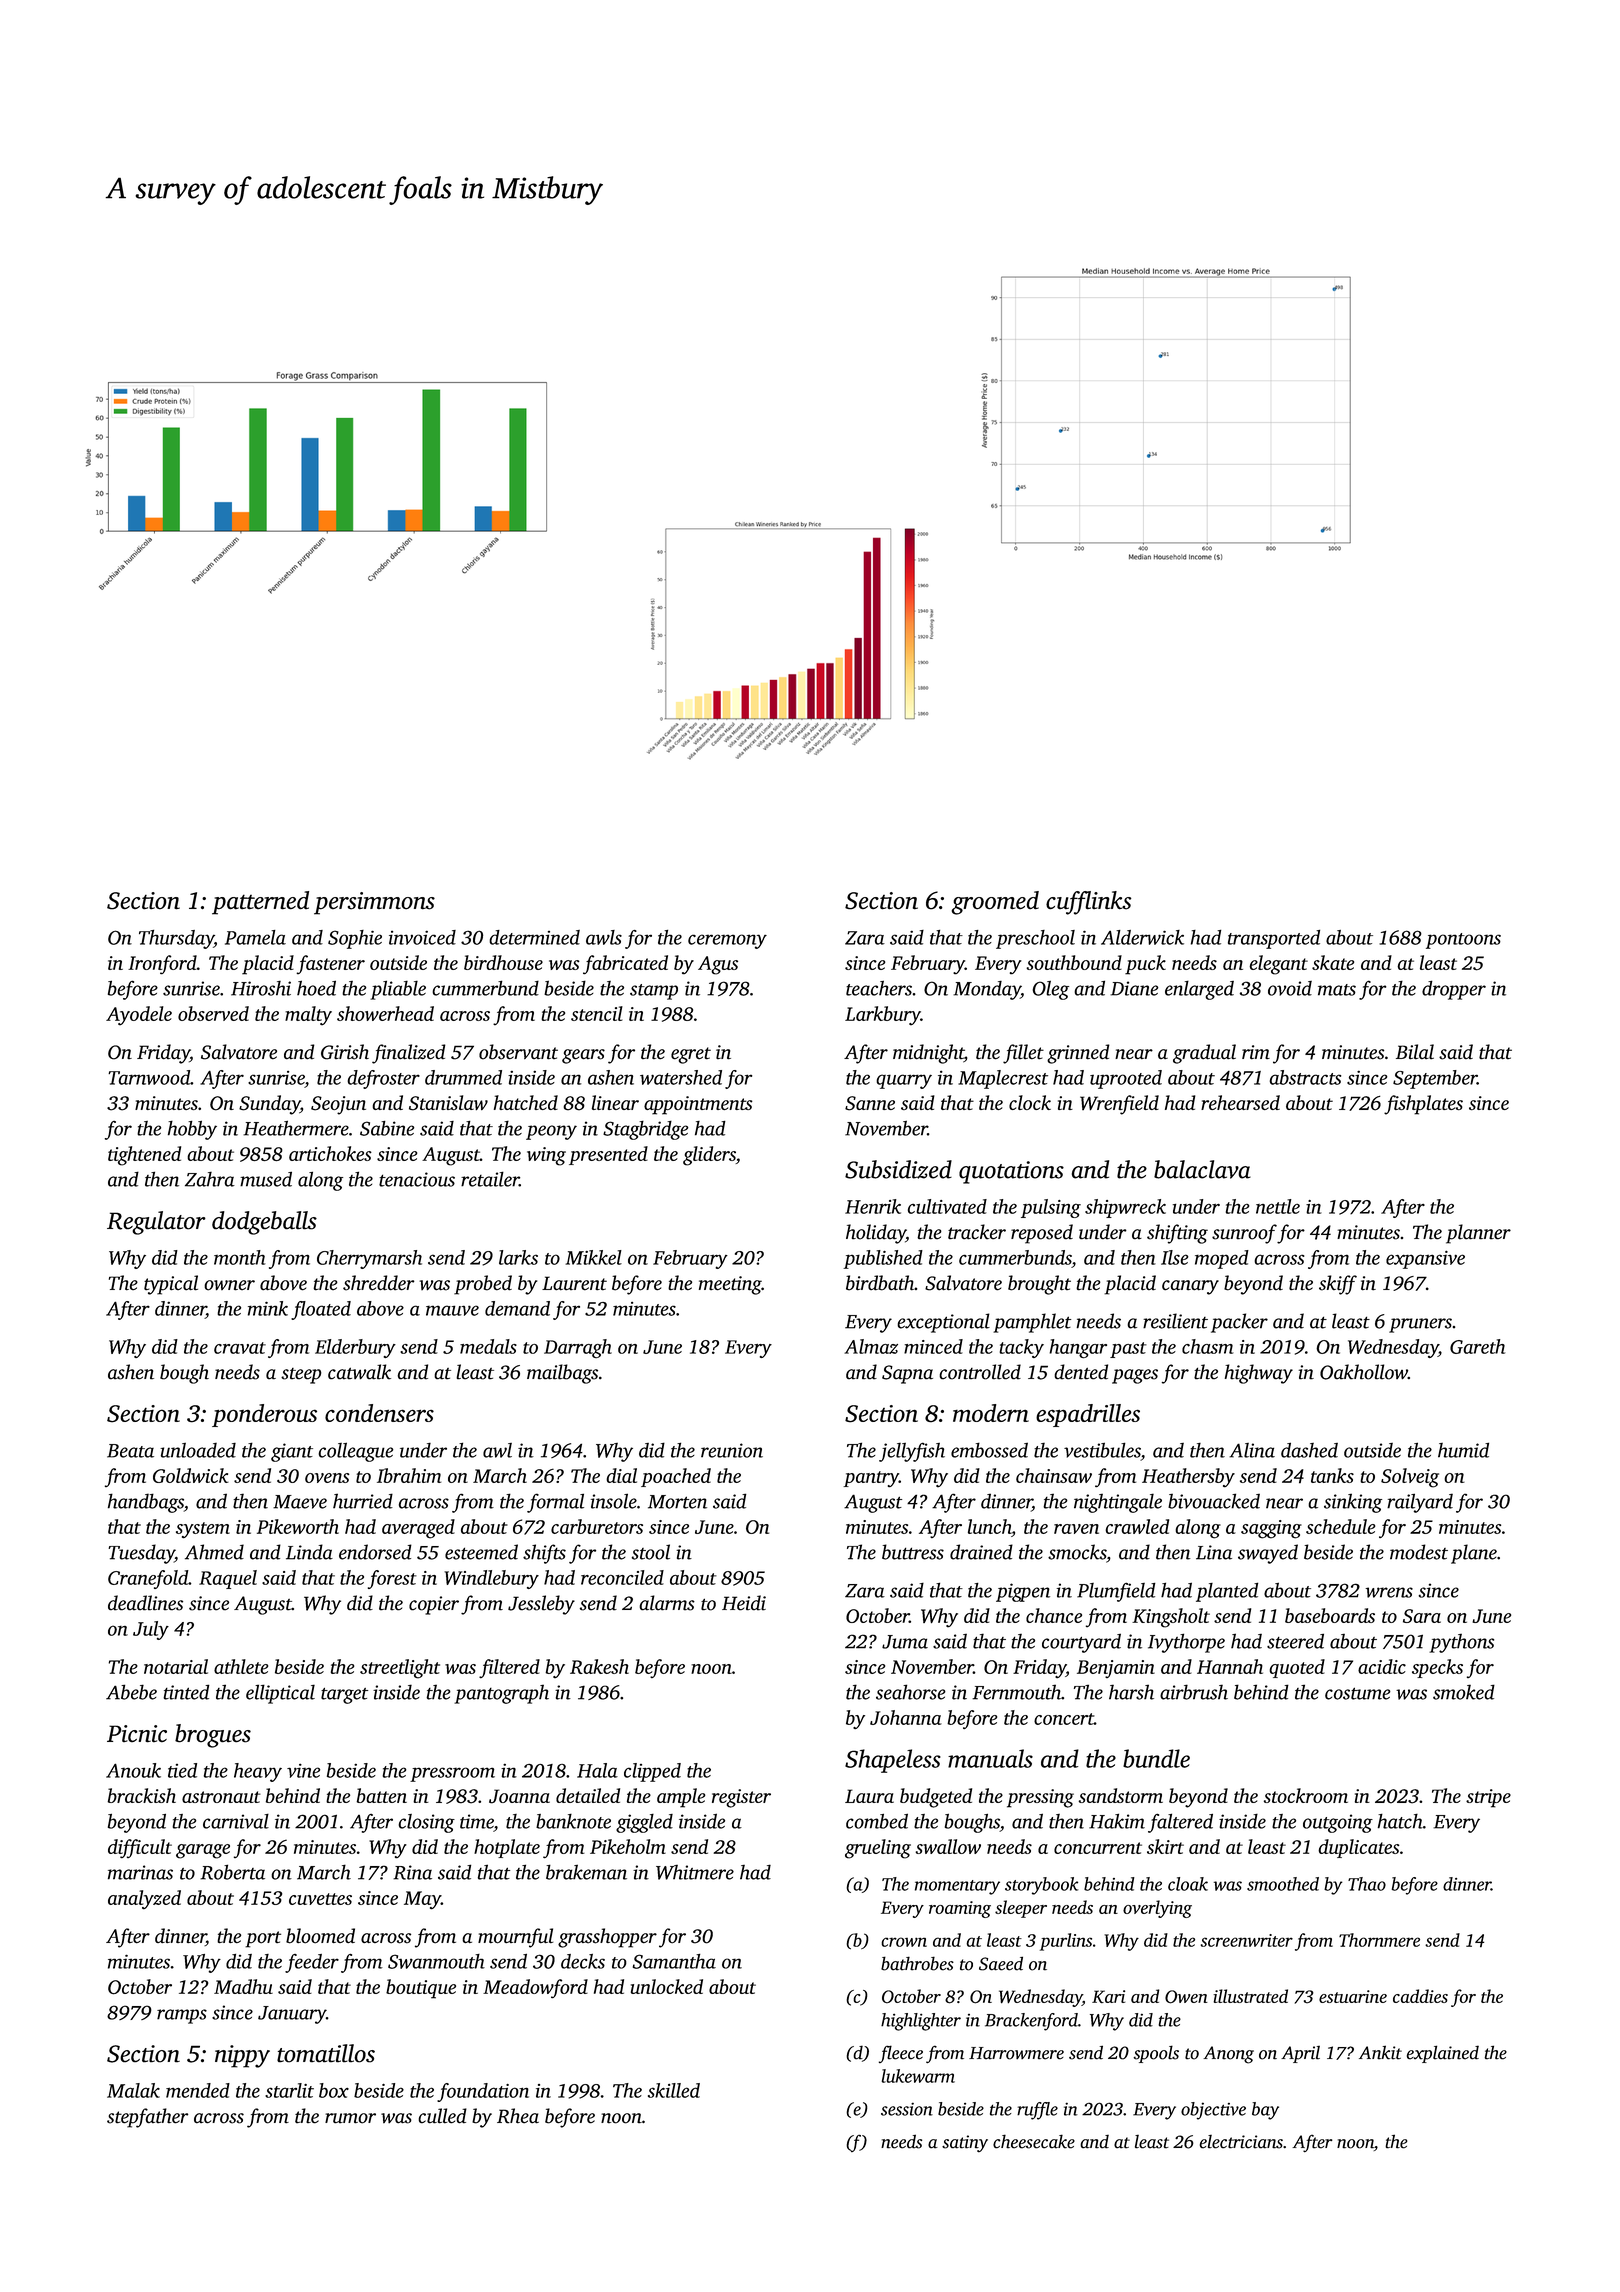  Describe the element at coordinates (147, 2118) in the page. I see `stepfather` at that location.
